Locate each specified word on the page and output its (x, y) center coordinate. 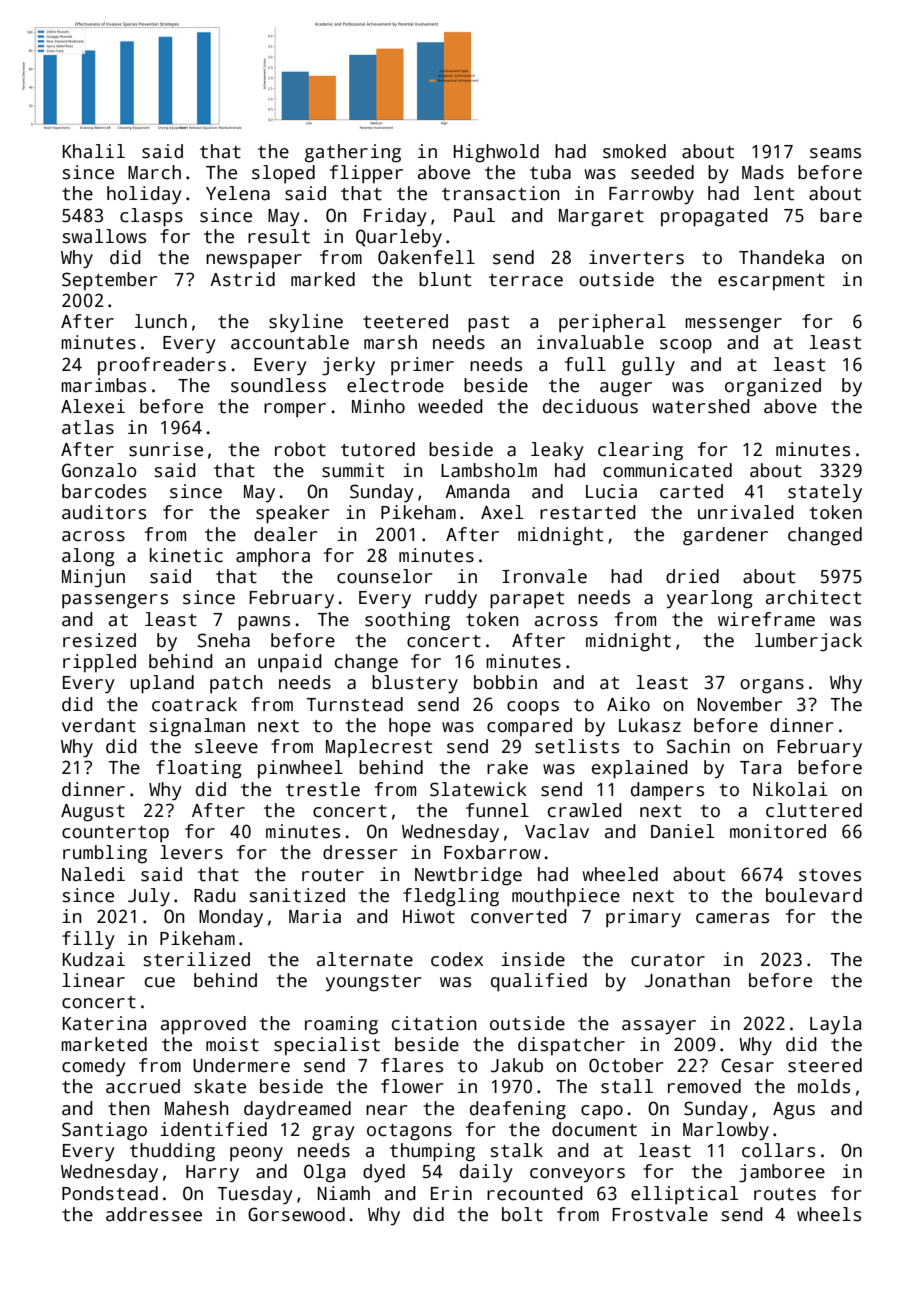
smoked (634, 151)
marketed (104, 1044)
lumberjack (808, 642)
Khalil (94, 151)
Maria (315, 916)
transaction (501, 193)
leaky (557, 451)
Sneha (224, 640)
